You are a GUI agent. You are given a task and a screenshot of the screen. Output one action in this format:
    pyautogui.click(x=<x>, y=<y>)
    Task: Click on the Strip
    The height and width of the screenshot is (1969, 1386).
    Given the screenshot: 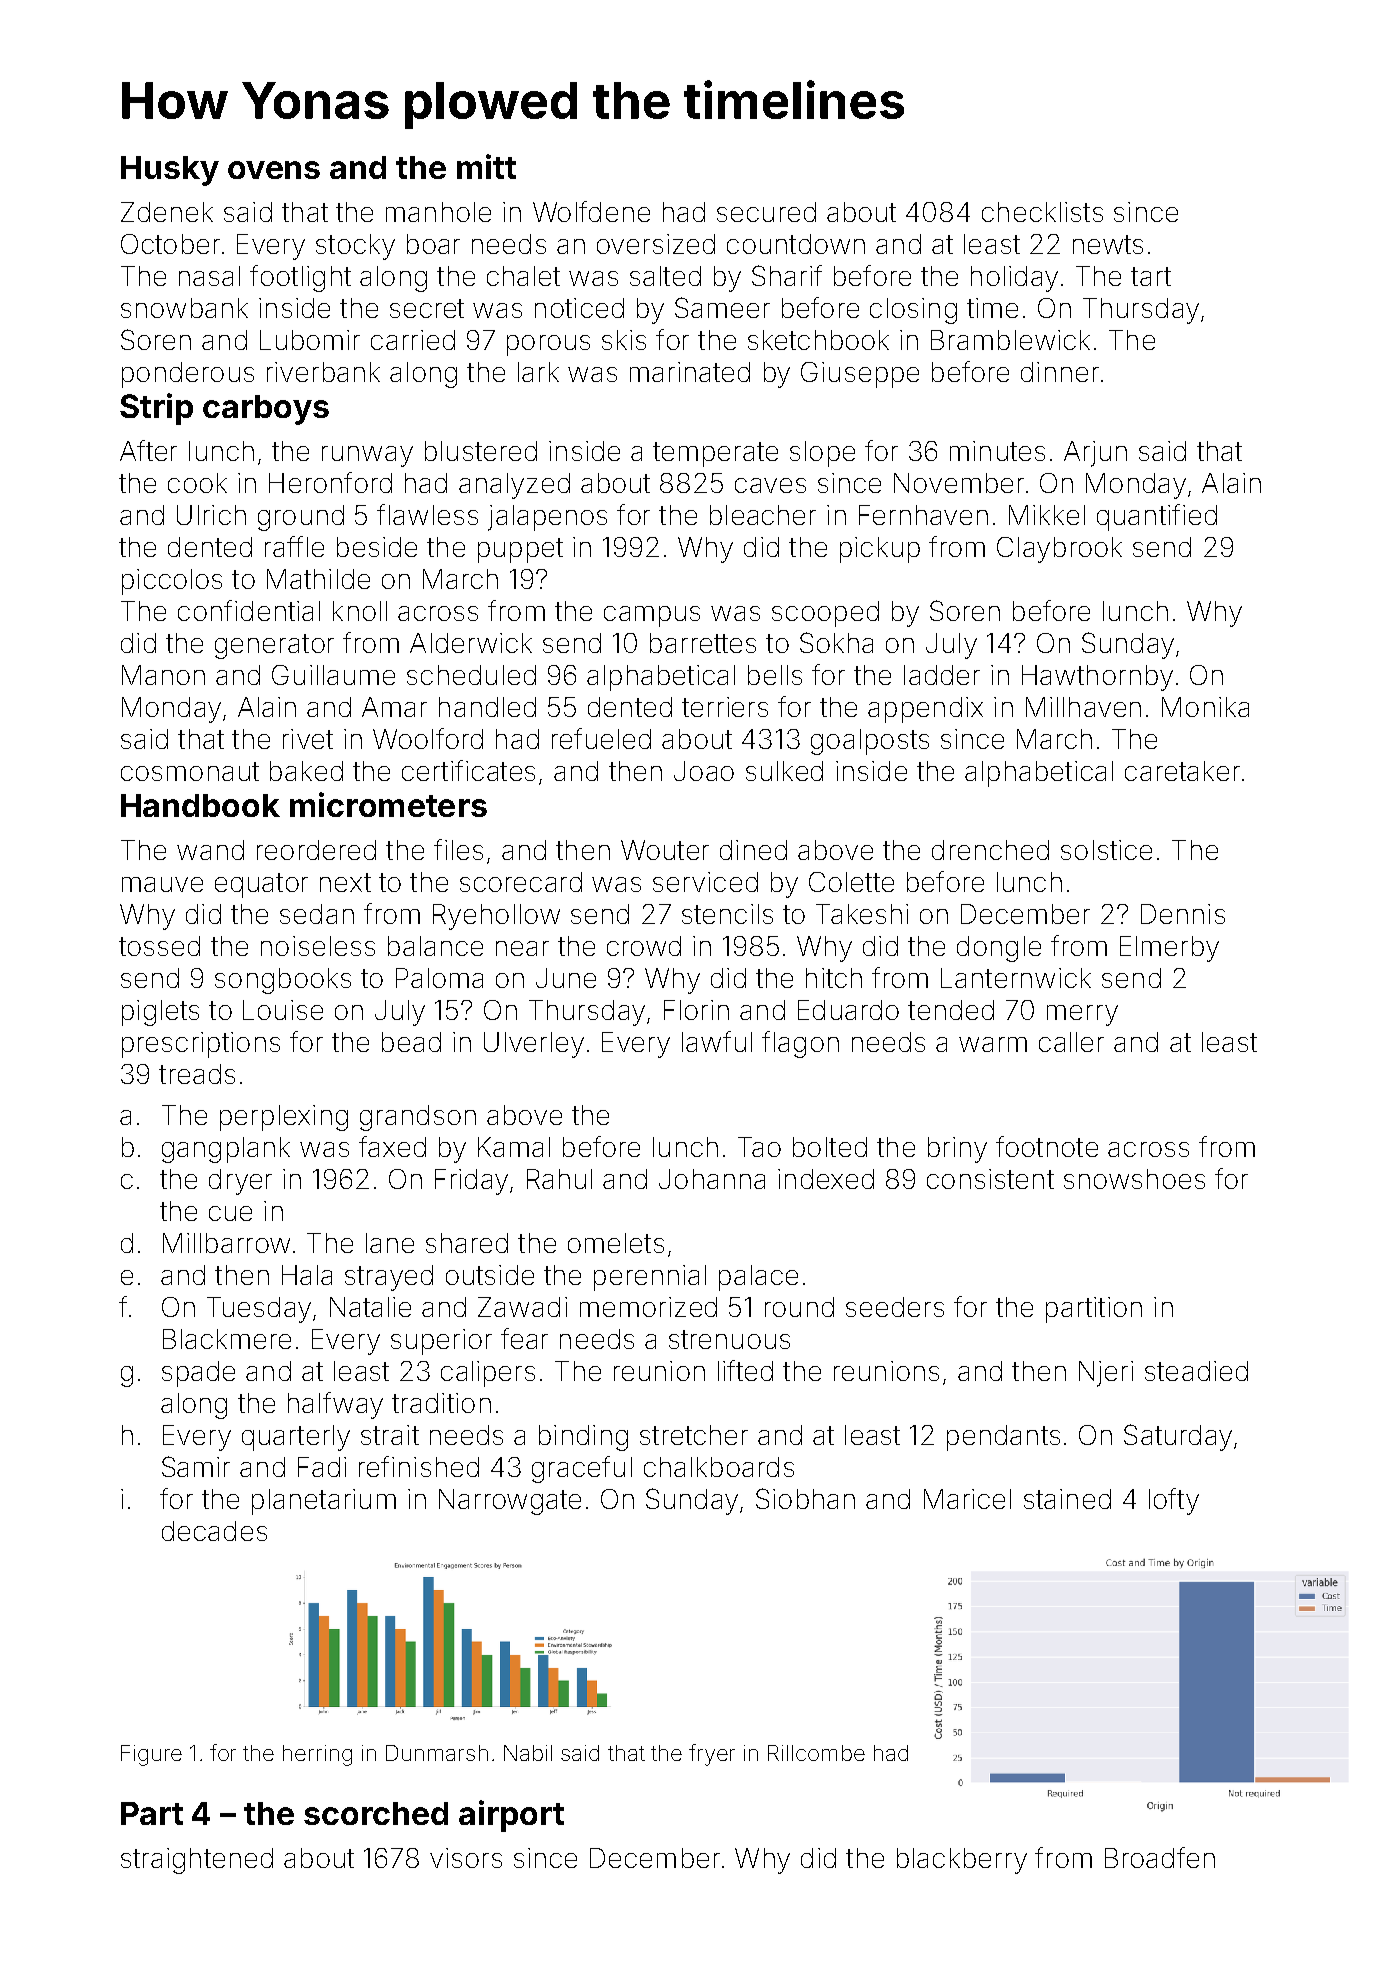 What is the action you would take?
    pyautogui.click(x=156, y=409)
